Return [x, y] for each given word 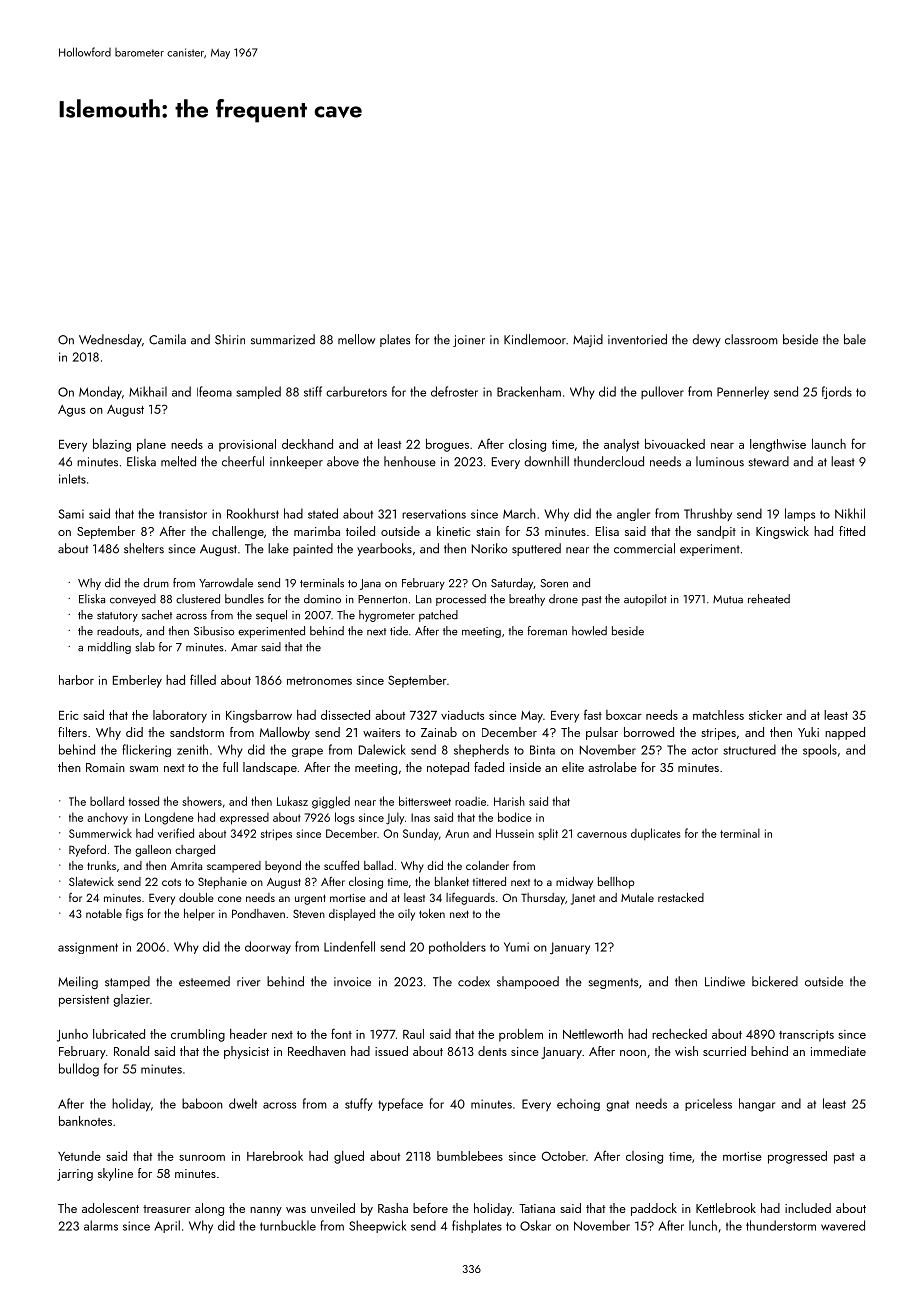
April [167, 1226]
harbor [76, 680]
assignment [88, 948]
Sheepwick [377, 1226]
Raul [413, 1034]
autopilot [645, 600]
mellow [356, 339]
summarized [283, 339]
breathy [527, 600]
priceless [708, 1104]
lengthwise [778, 445]
